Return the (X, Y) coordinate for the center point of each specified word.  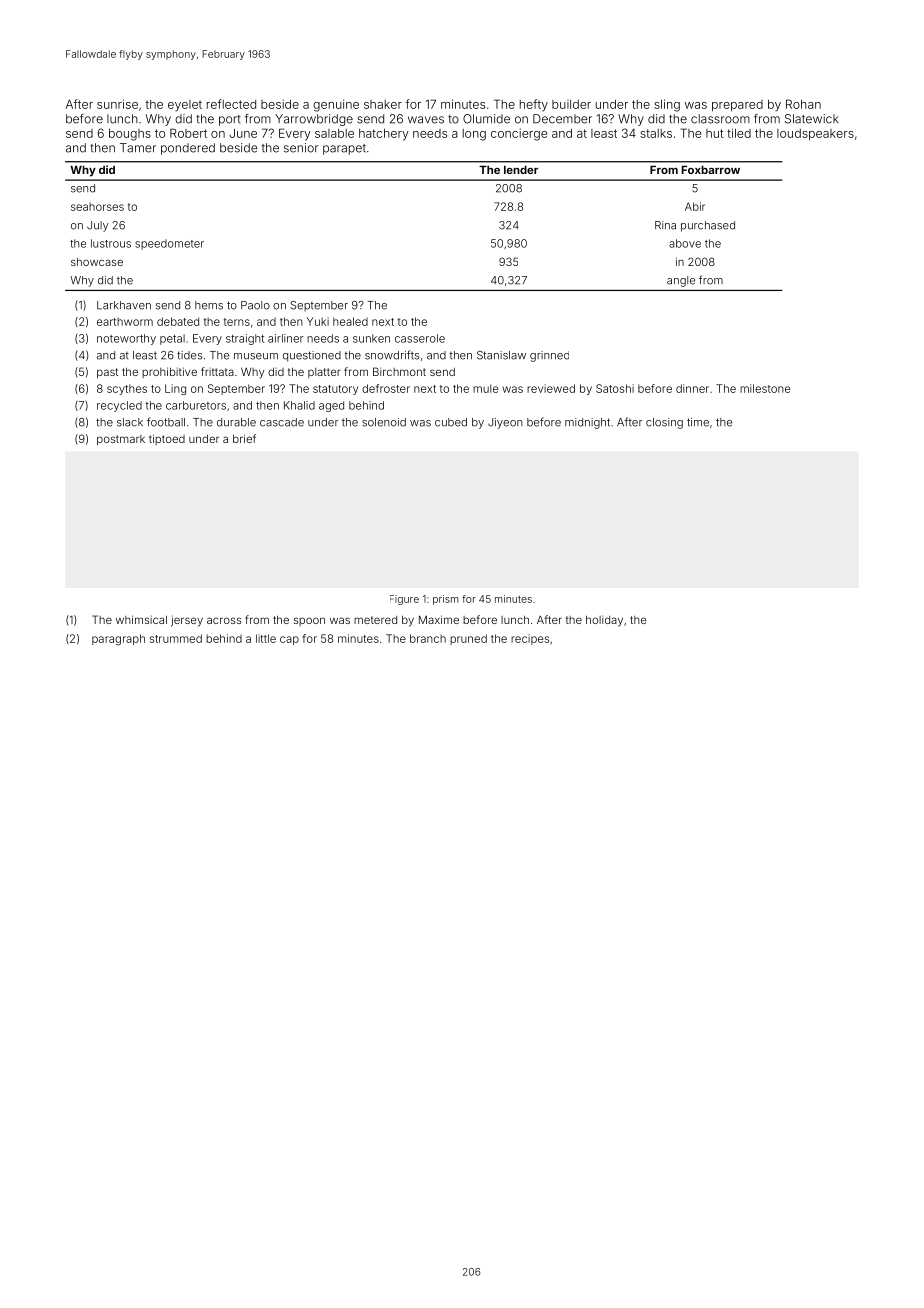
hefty (534, 105)
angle (681, 281)
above (685, 243)
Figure (404, 600)
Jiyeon (505, 423)
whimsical (141, 619)
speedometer (169, 244)
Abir (695, 206)
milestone (765, 388)
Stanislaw (501, 355)
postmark (121, 440)
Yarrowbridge (314, 120)
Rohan (803, 104)
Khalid (299, 405)
